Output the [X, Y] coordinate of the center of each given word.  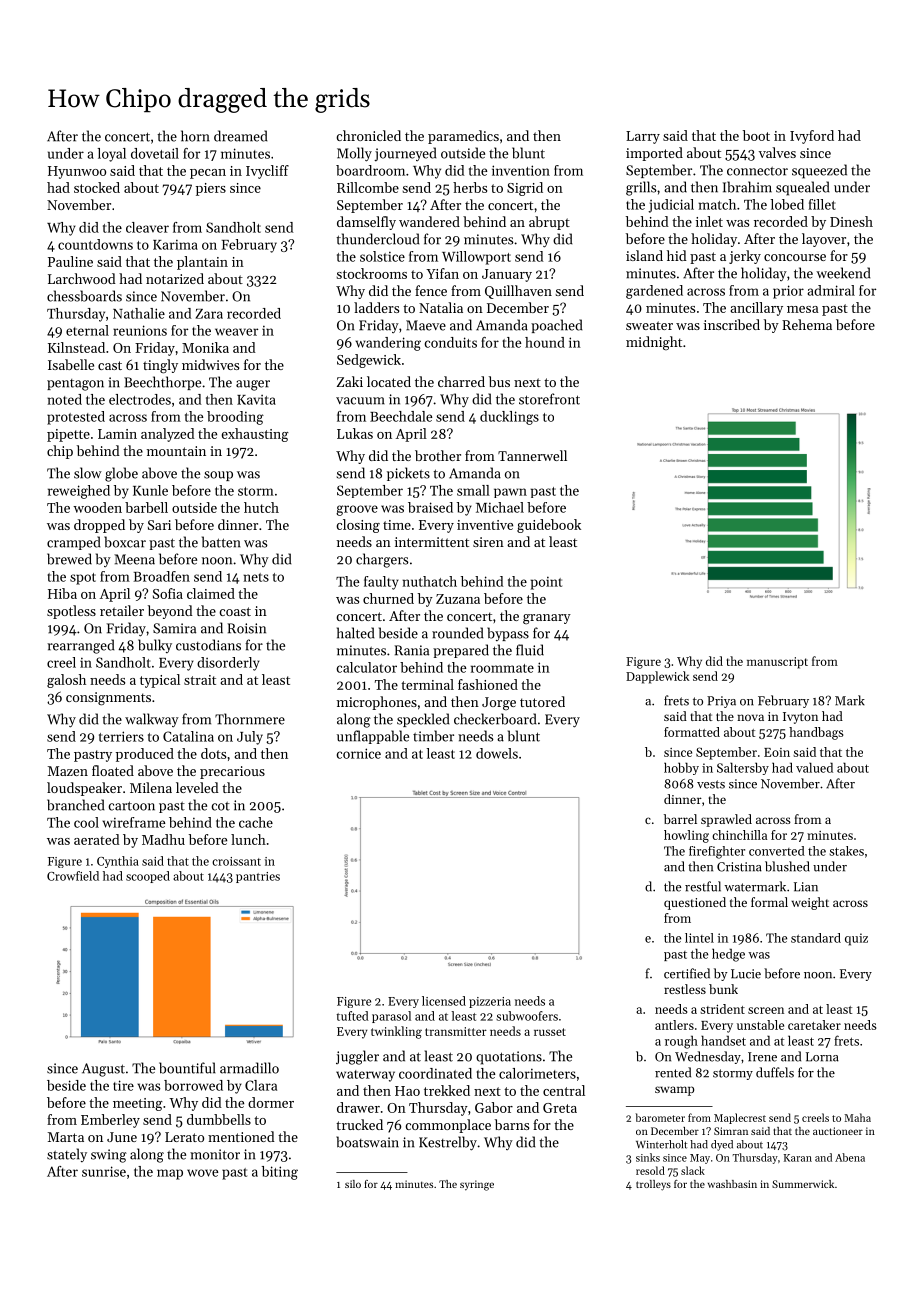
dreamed [240, 136]
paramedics [463, 137]
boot [756, 135]
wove [202, 1173]
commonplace [448, 1126]
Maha [857, 1117]
